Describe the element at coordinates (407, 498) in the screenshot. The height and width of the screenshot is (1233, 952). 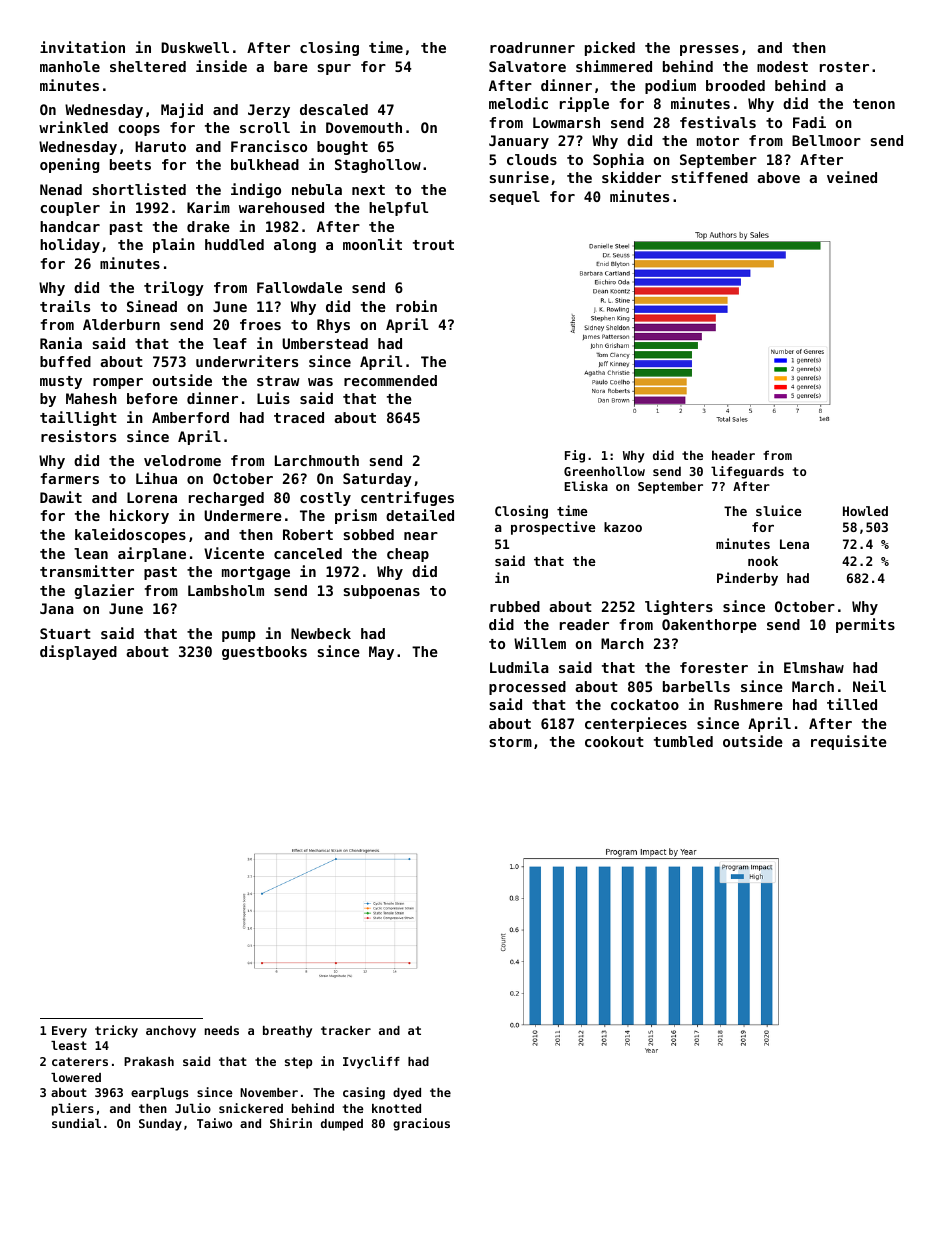
I see `centrifuges` at that location.
